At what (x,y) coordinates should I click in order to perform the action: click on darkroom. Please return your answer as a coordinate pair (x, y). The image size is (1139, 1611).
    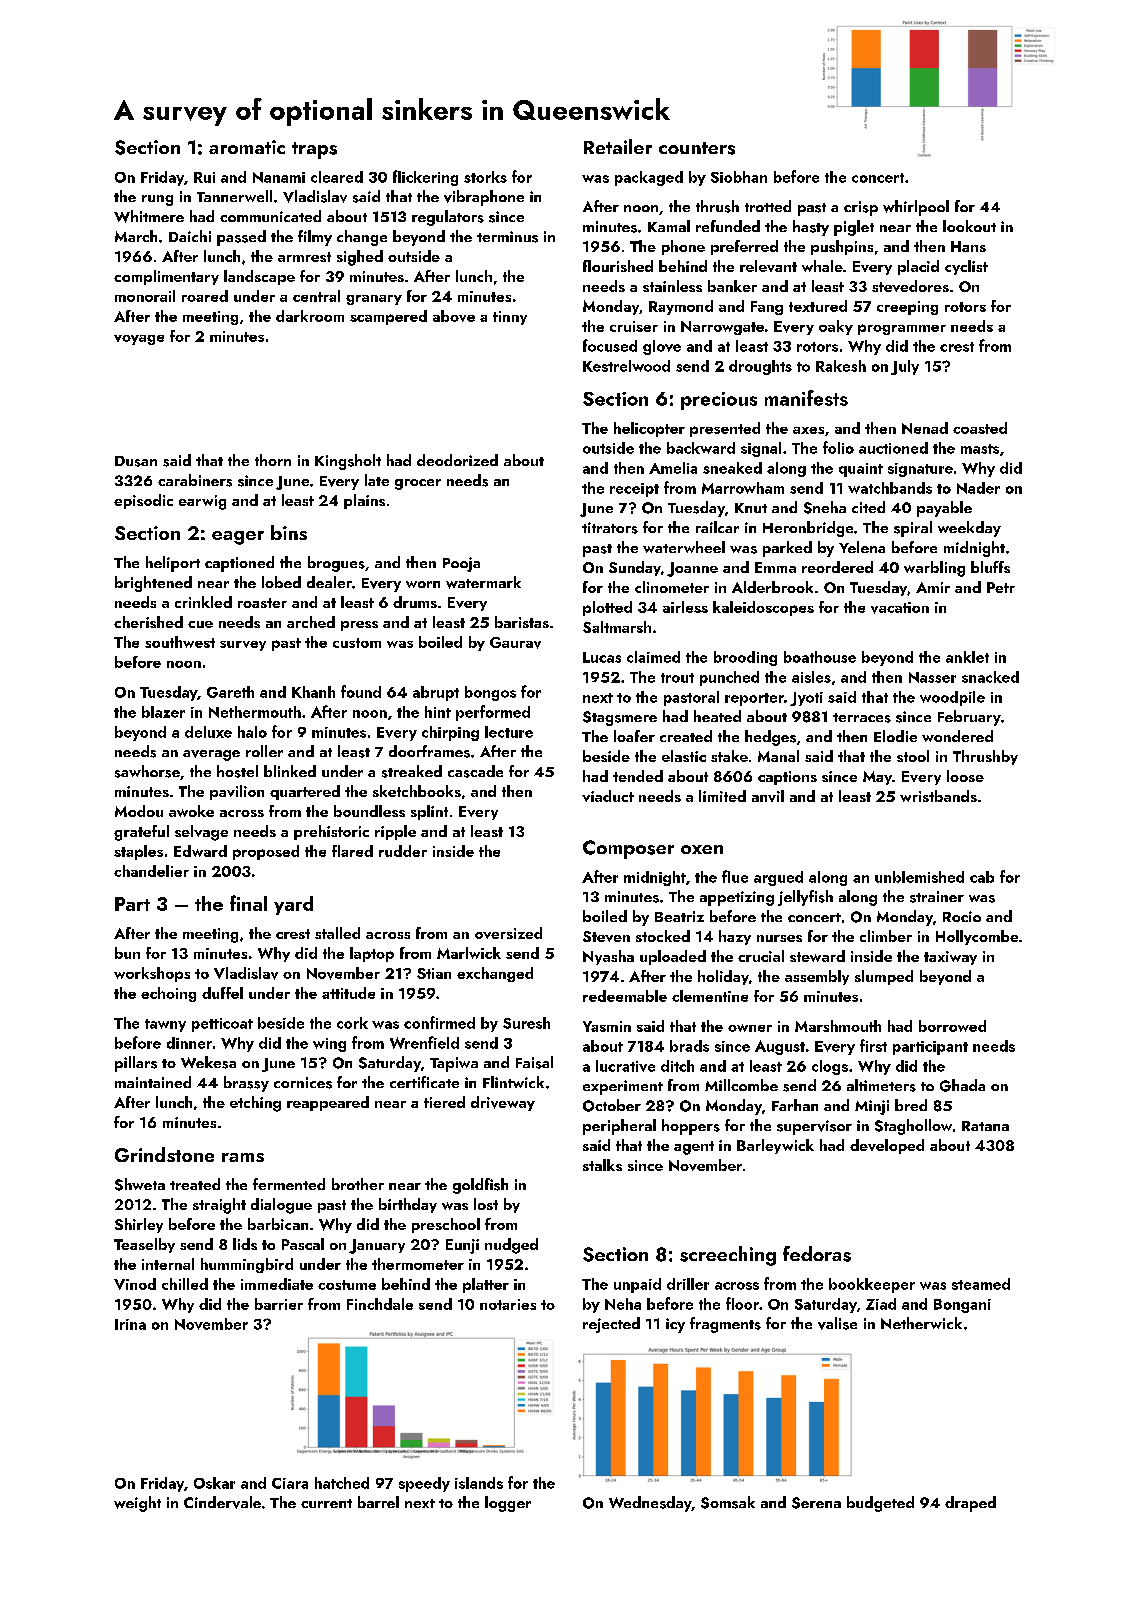
    Looking at the image, I should click on (310, 316).
